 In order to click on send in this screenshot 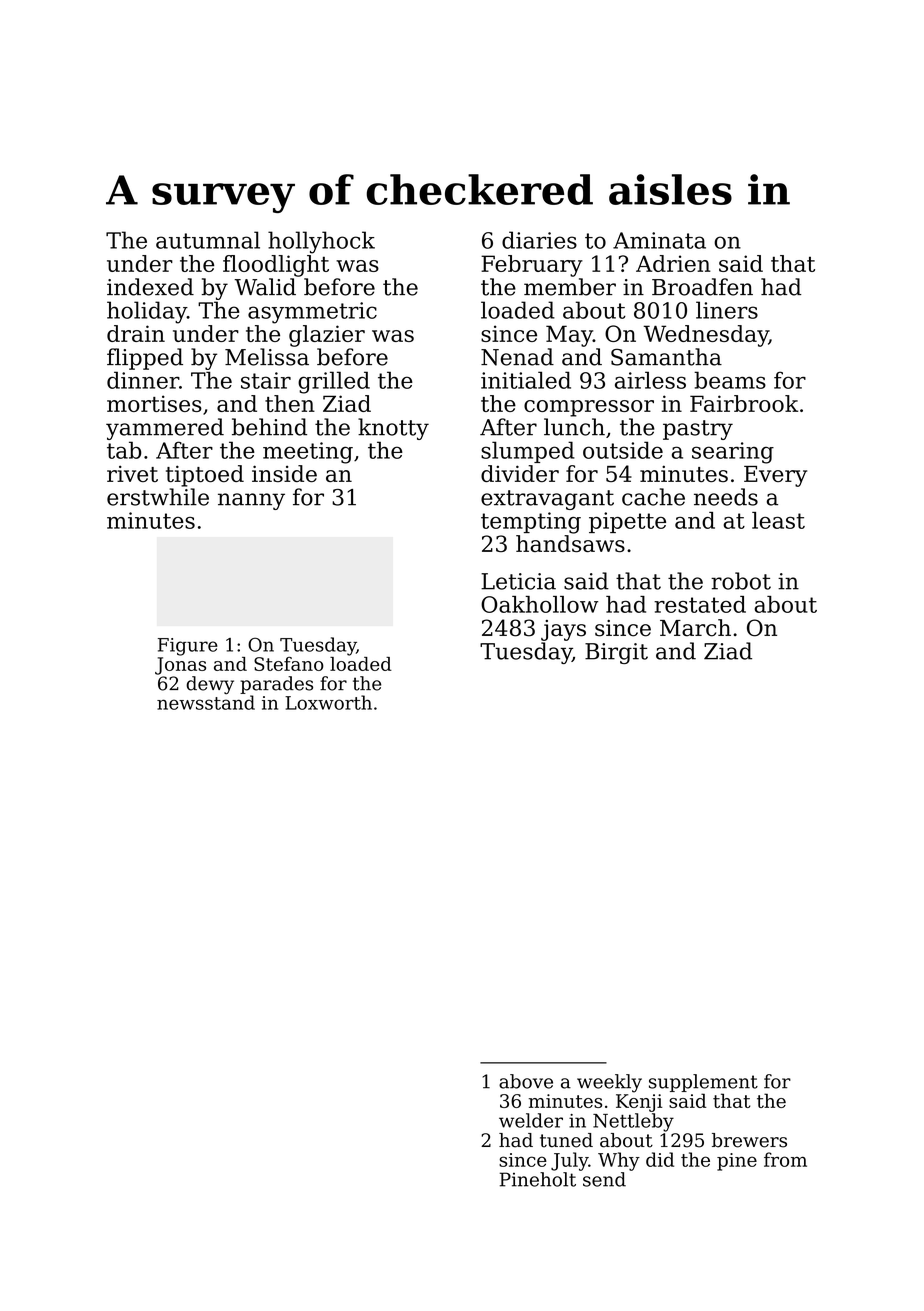, I will do `click(604, 1179)`.
